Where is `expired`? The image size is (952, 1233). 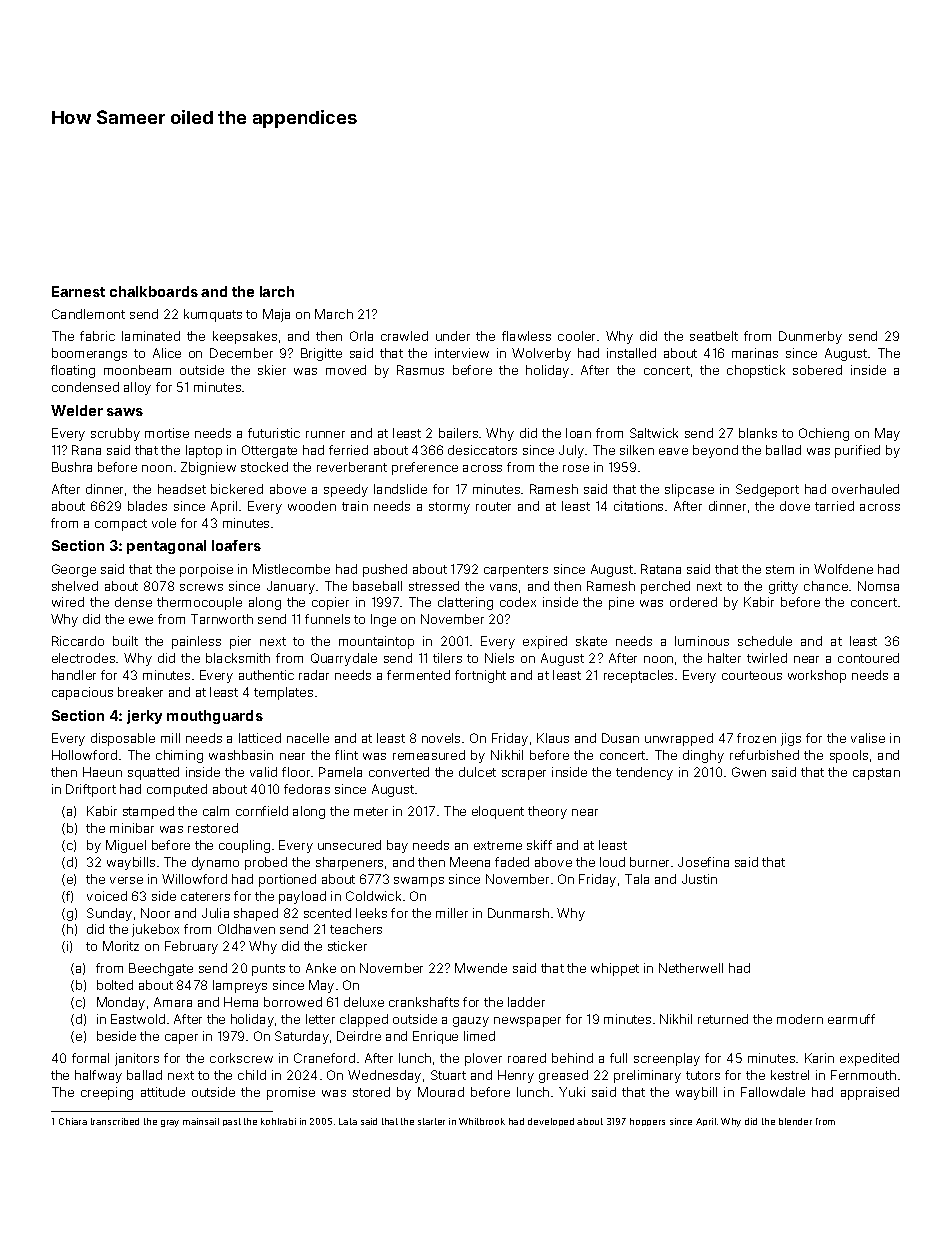
expired is located at coordinates (545, 642).
